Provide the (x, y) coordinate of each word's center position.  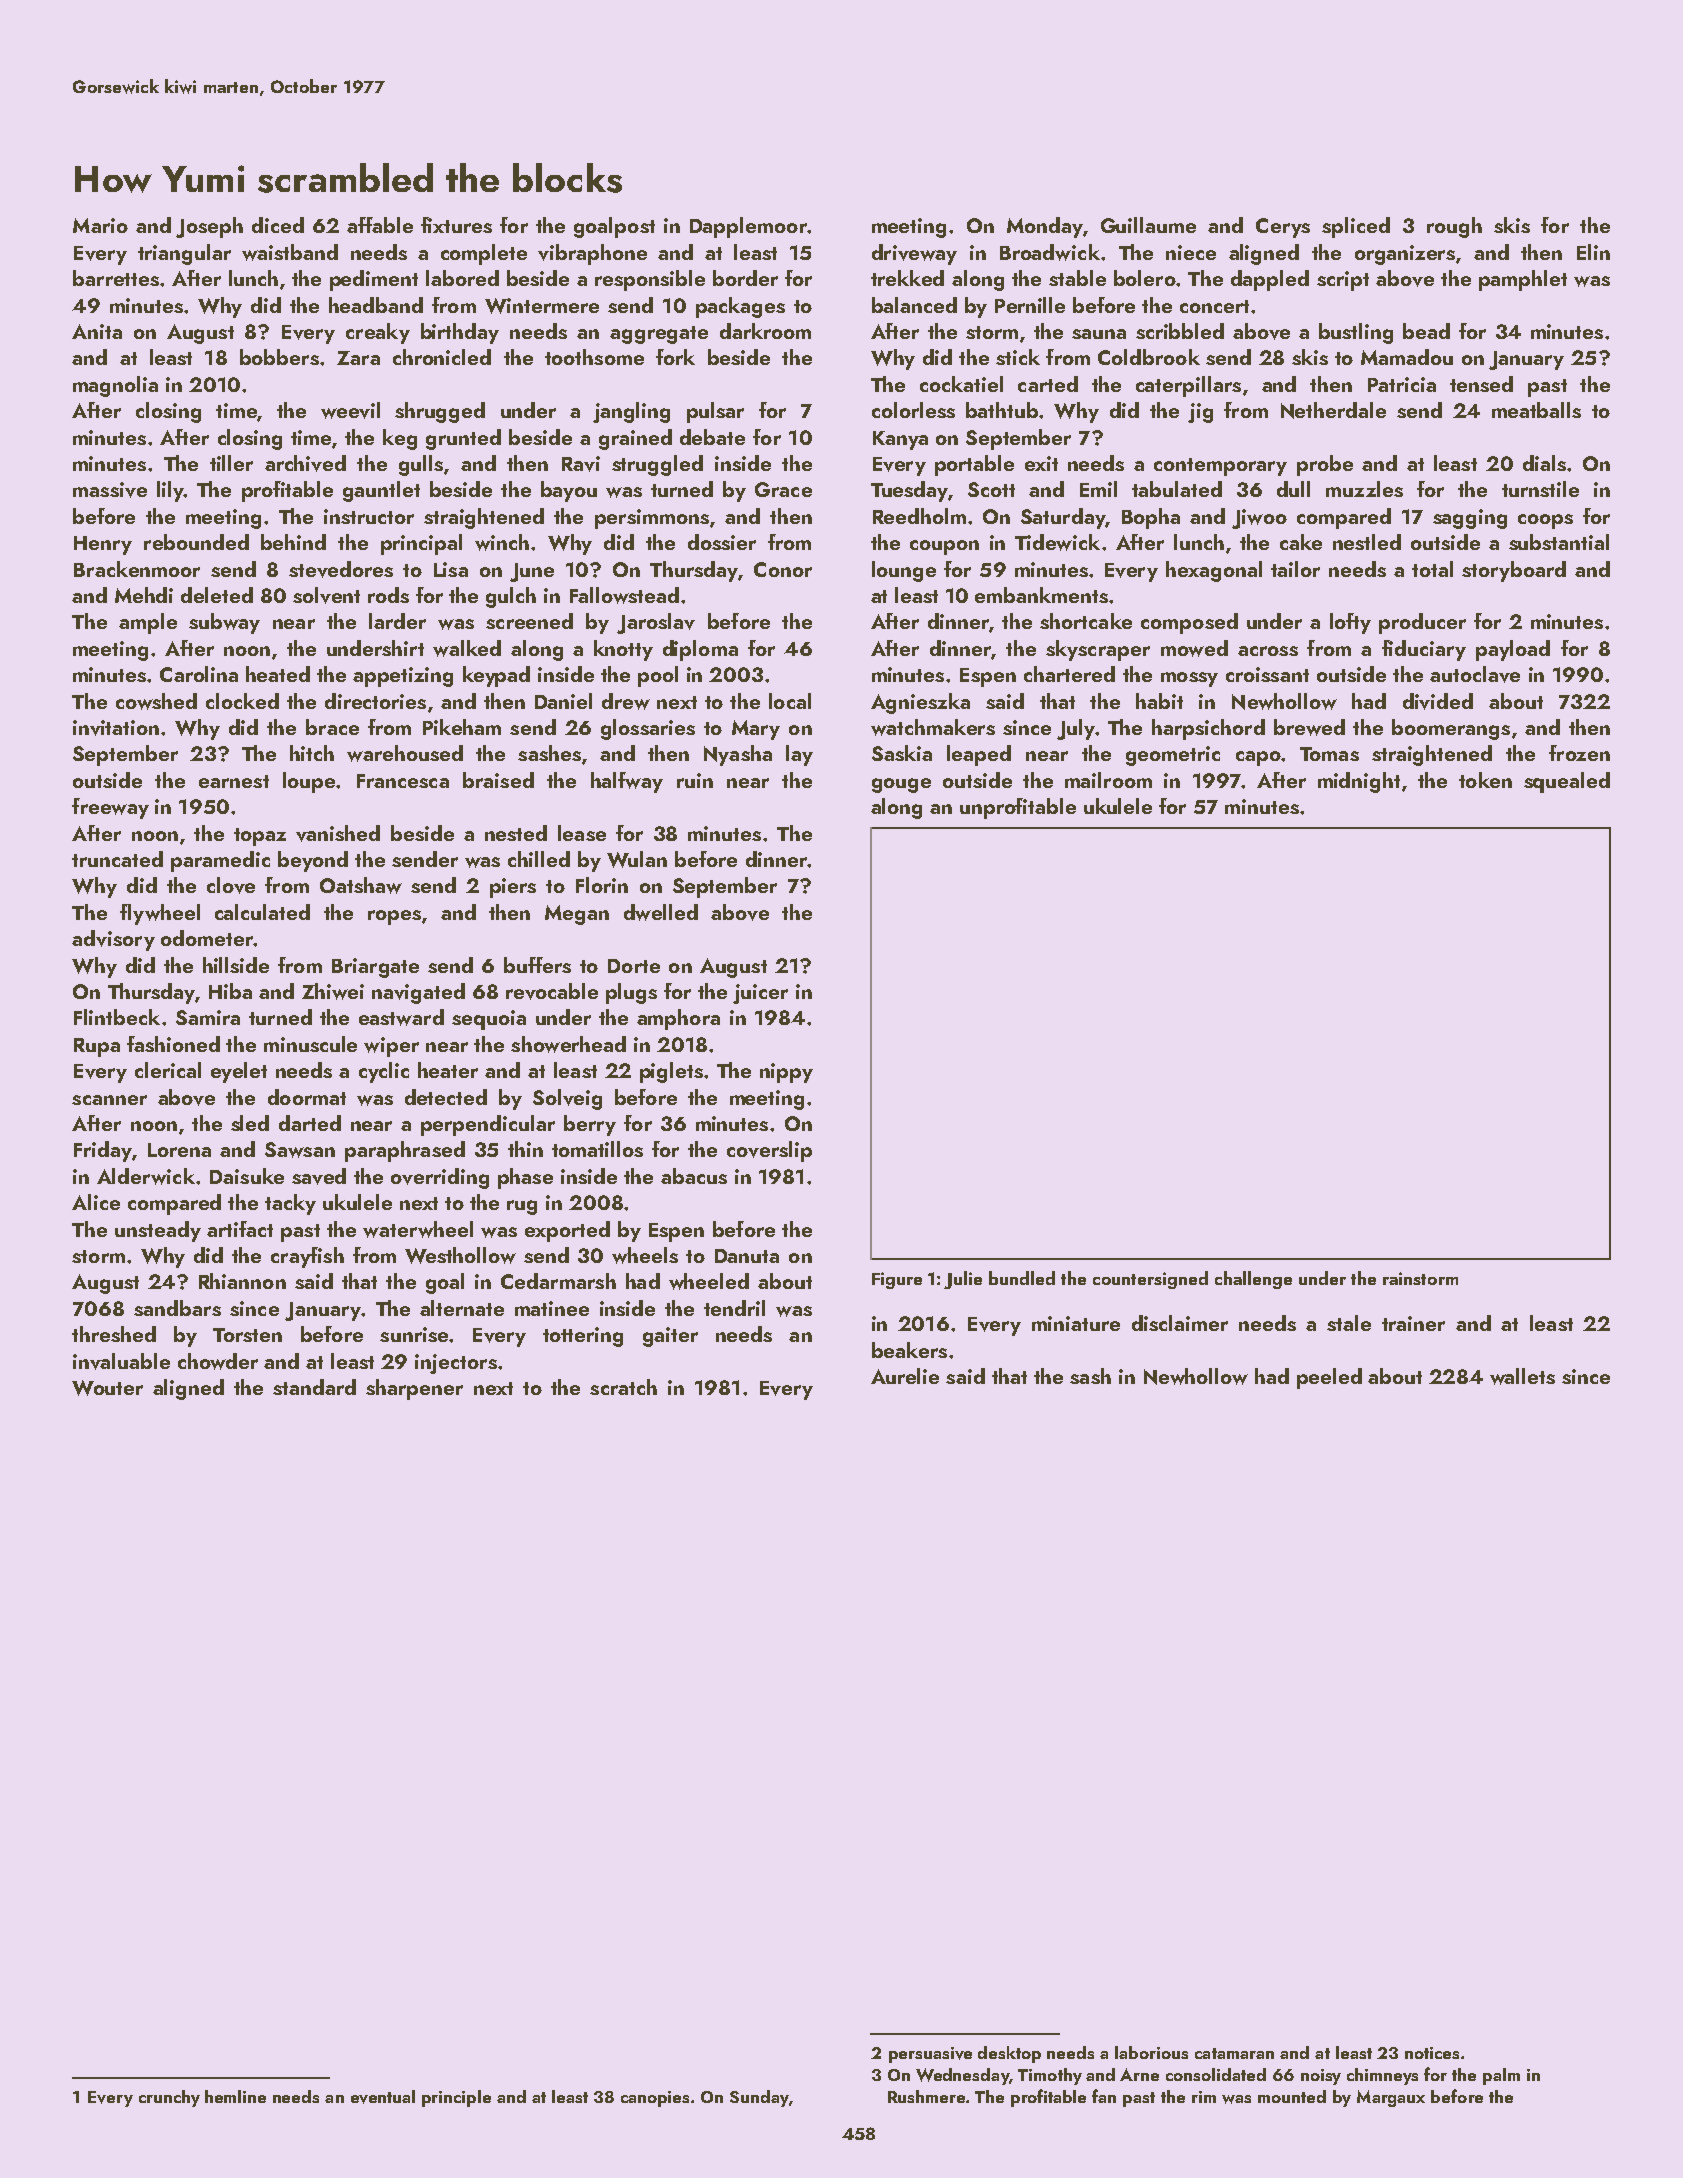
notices (1432, 2053)
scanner (109, 1100)
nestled (1367, 542)
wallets (1522, 1376)
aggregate (659, 335)
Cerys (1283, 228)
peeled (1329, 1378)
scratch (623, 1387)
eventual (383, 2097)
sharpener (414, 1389)
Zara (358, 358)
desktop (1009, 2054)
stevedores (341, 569)
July (1076, 729)
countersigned (1150, 1280)
